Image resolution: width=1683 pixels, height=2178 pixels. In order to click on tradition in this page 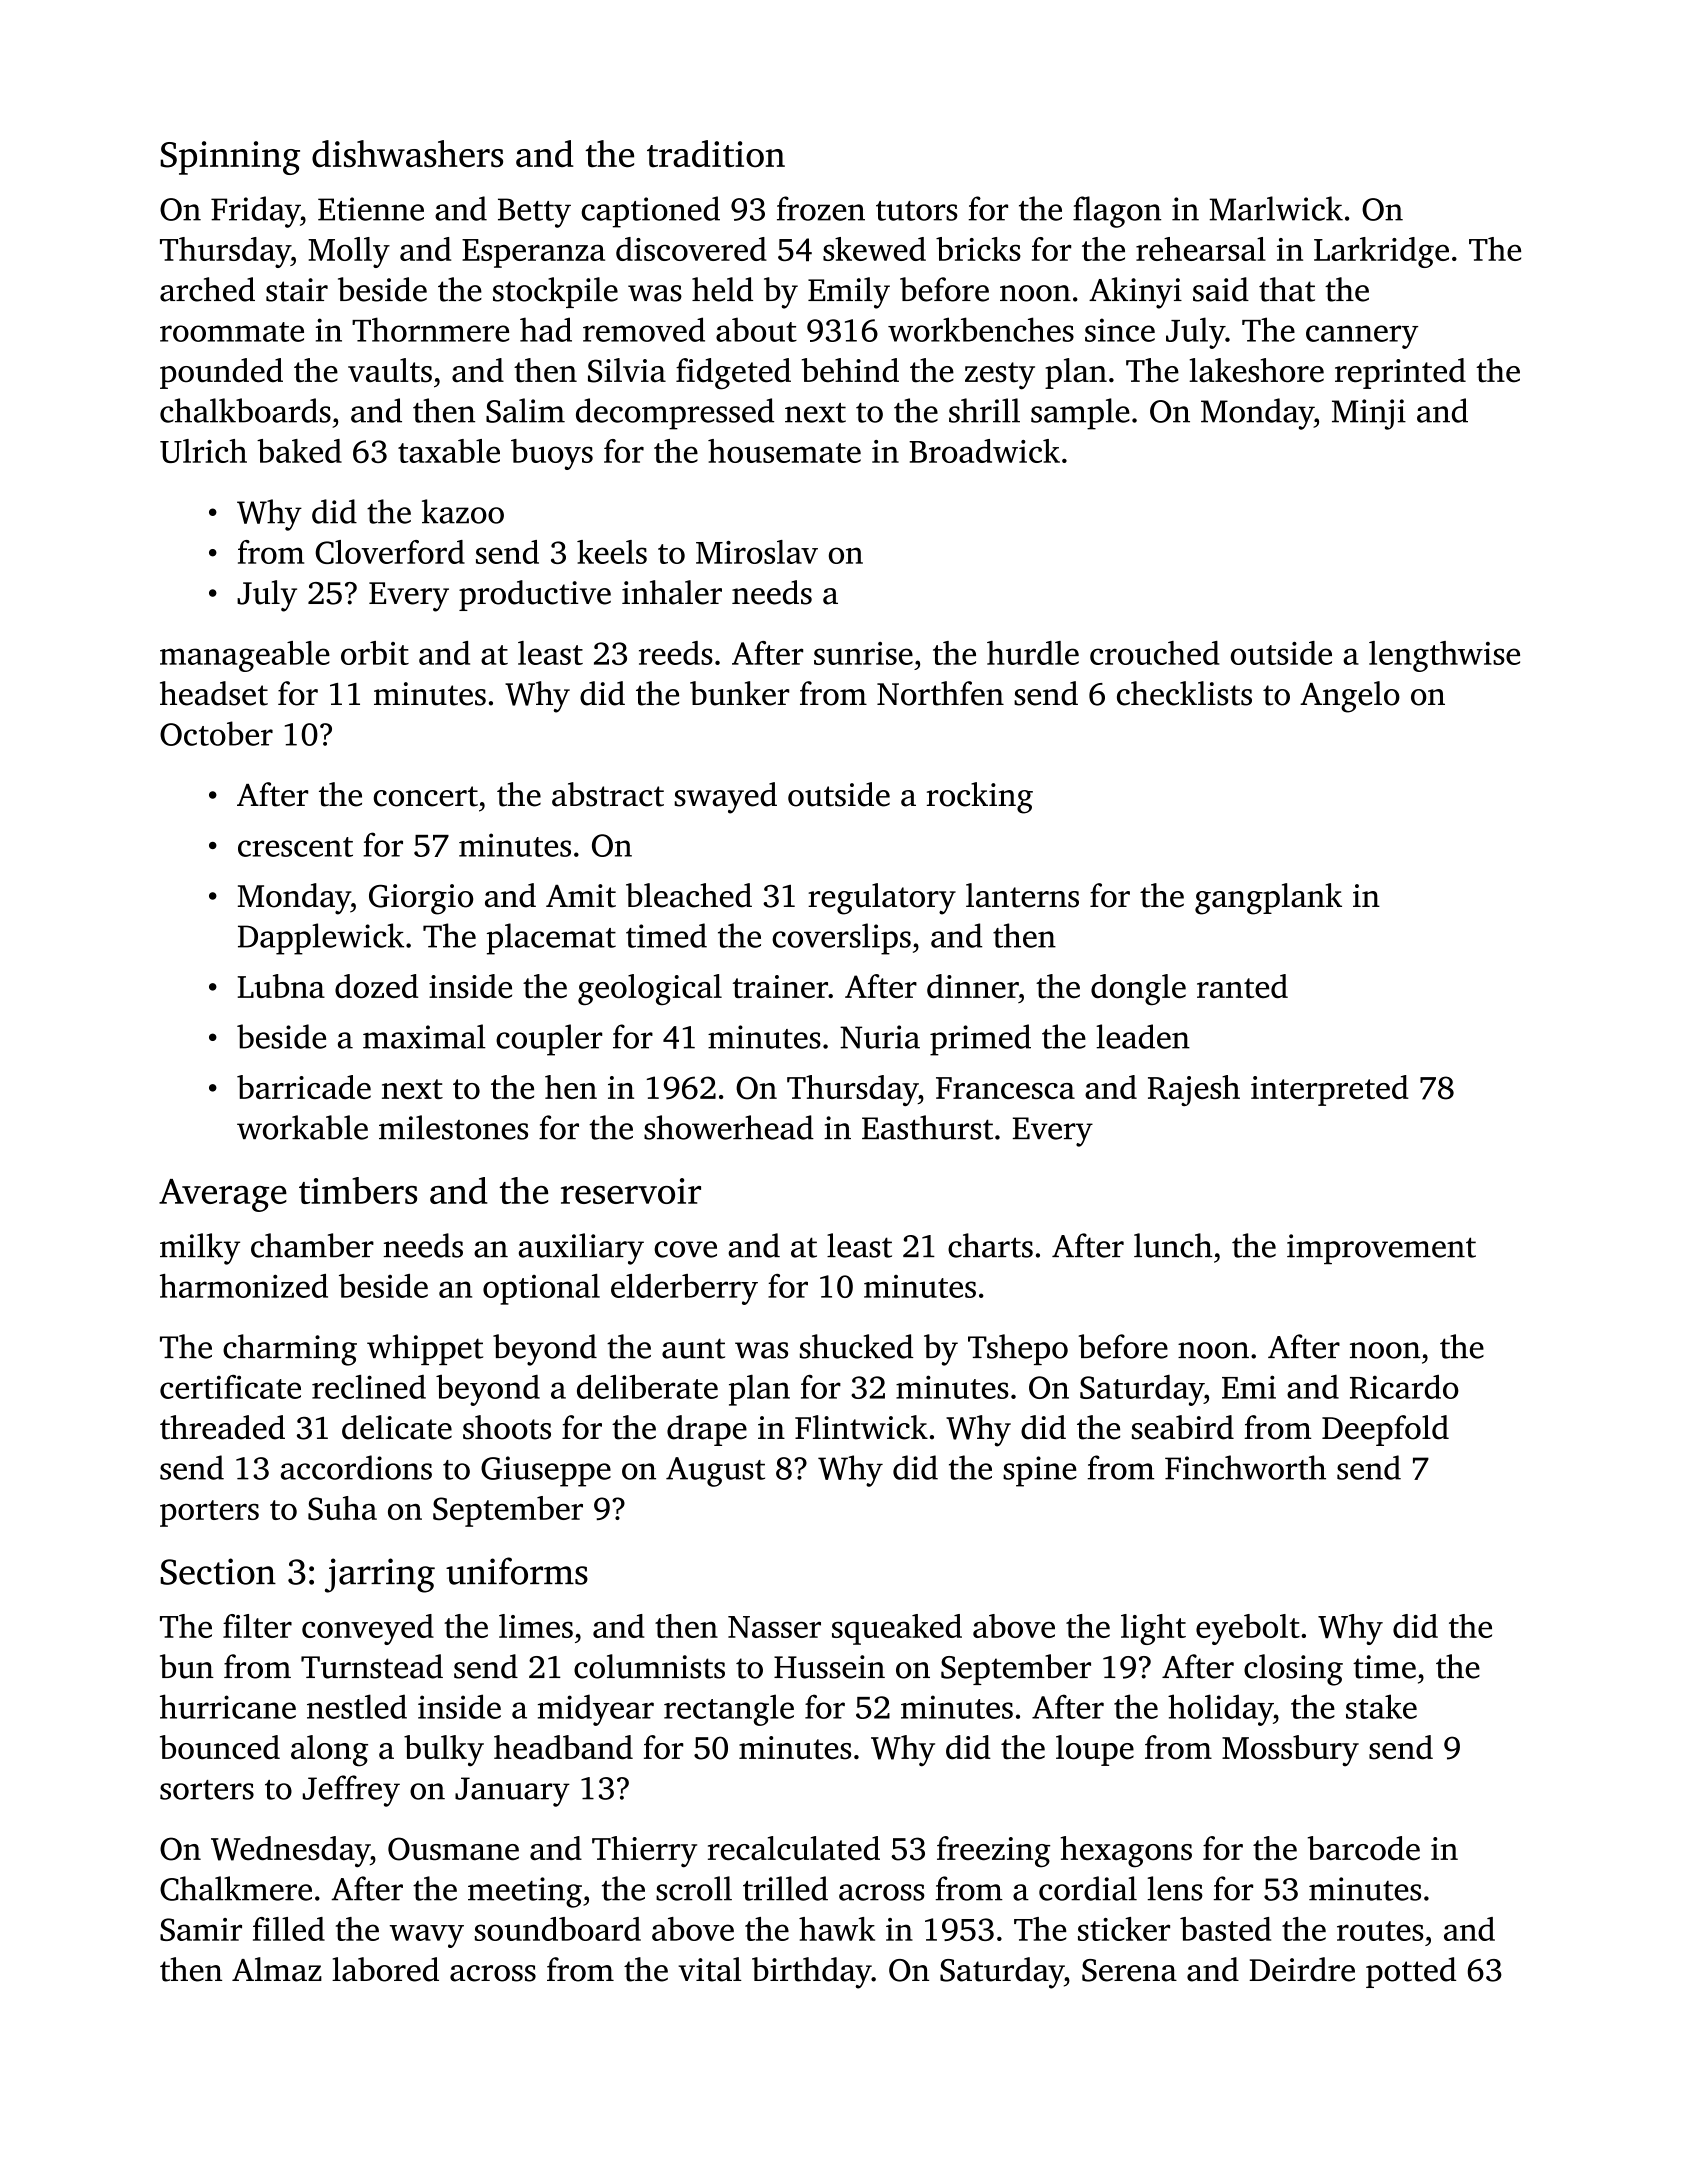, I will do `click(716, 153)`.
